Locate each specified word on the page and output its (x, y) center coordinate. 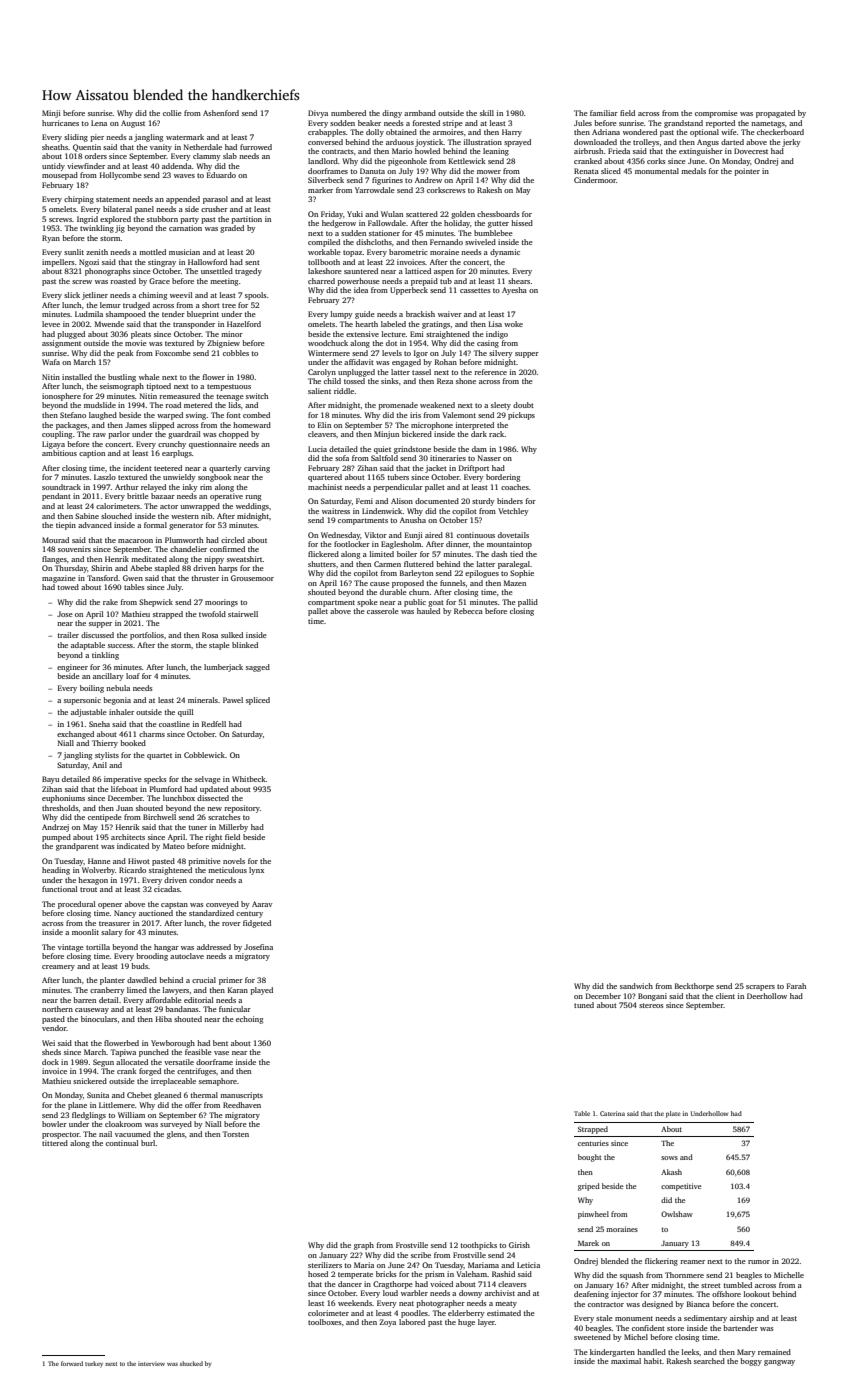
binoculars (99, 1019)
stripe (453, 124)
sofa (342, 458)
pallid (528, 603)
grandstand (683, 124)
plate (673, 1114)
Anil (99, 765)
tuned (584, 1005)
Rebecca (468, 611)
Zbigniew (223, 344)
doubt (523, 405)
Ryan (51, 239)
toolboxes (324, 1322)
